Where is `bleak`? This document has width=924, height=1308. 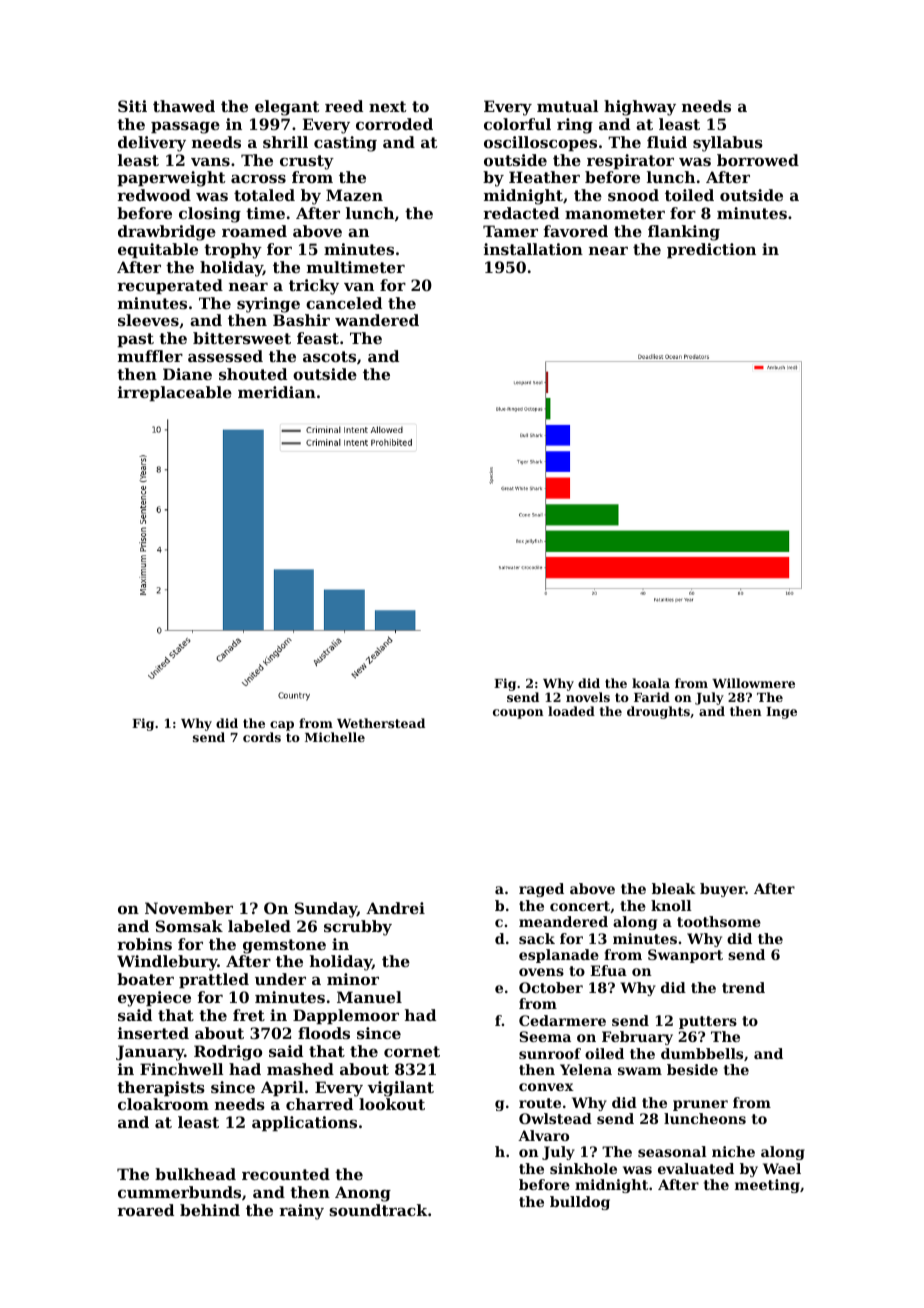
bleak is located at coordinates (674, 888).
